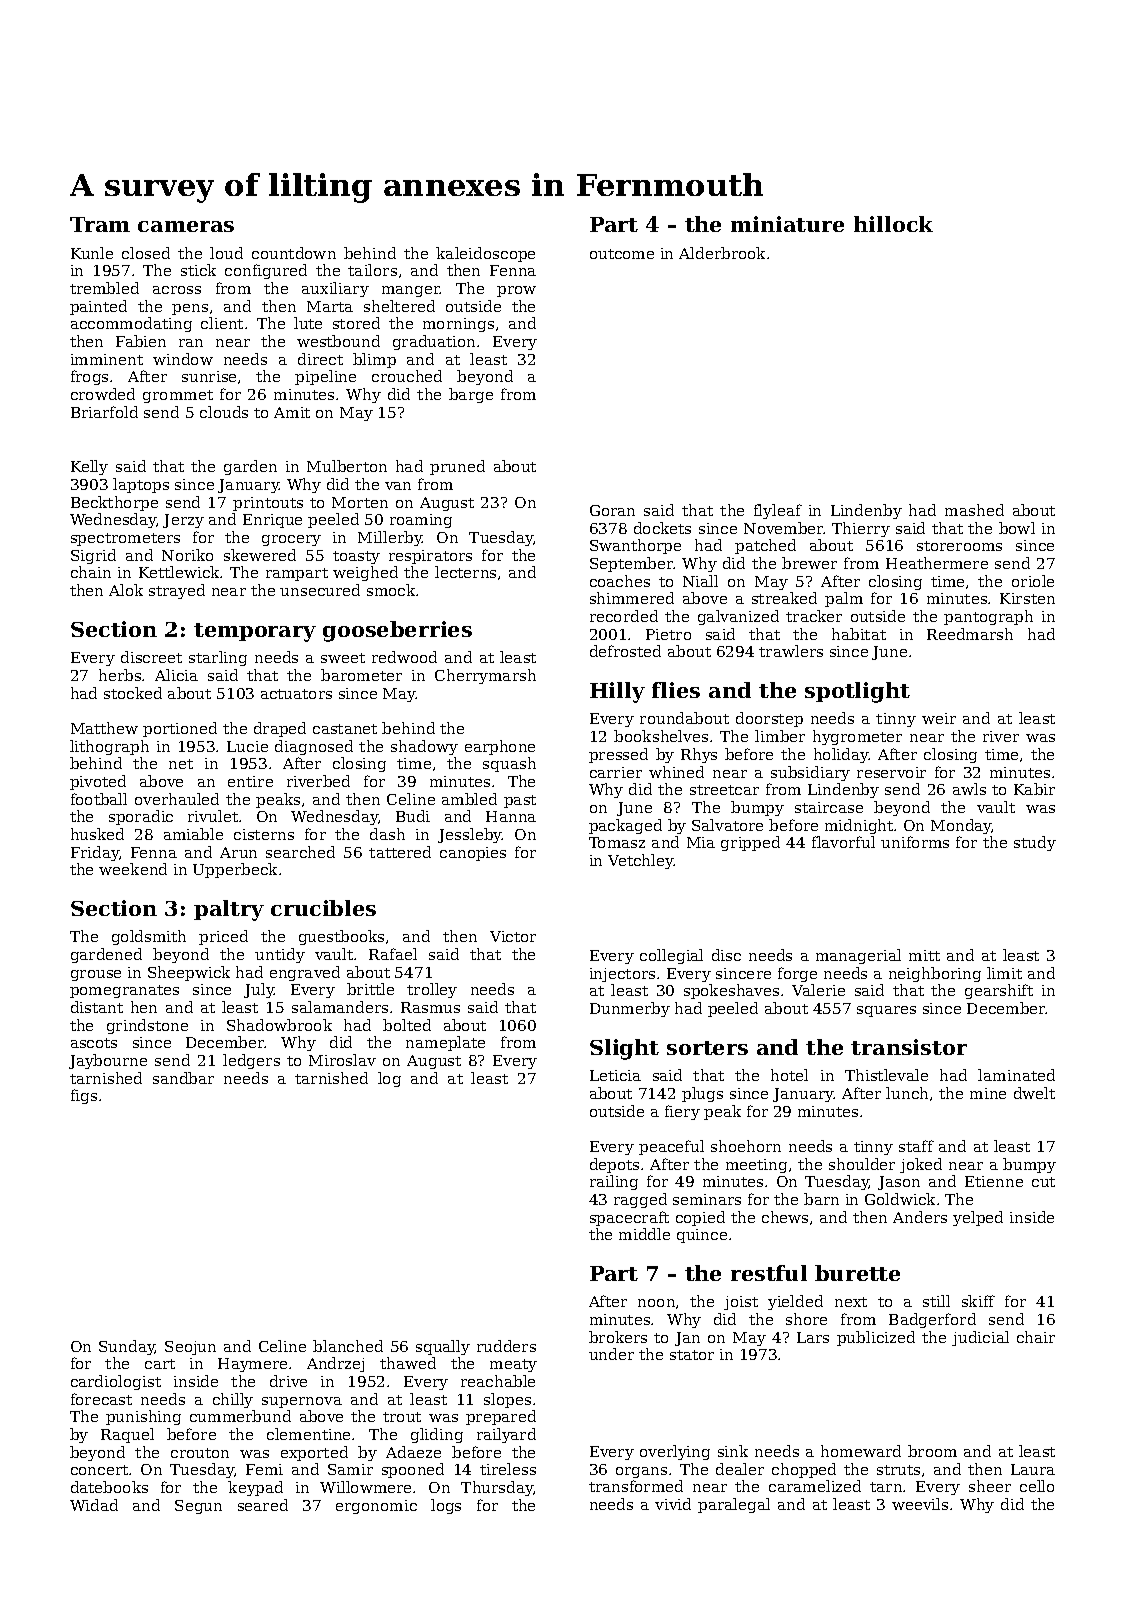 The image size is (1126, 1599). Describe the element at coordinates (186, 226) in the page. I see `cameras` at that location.
